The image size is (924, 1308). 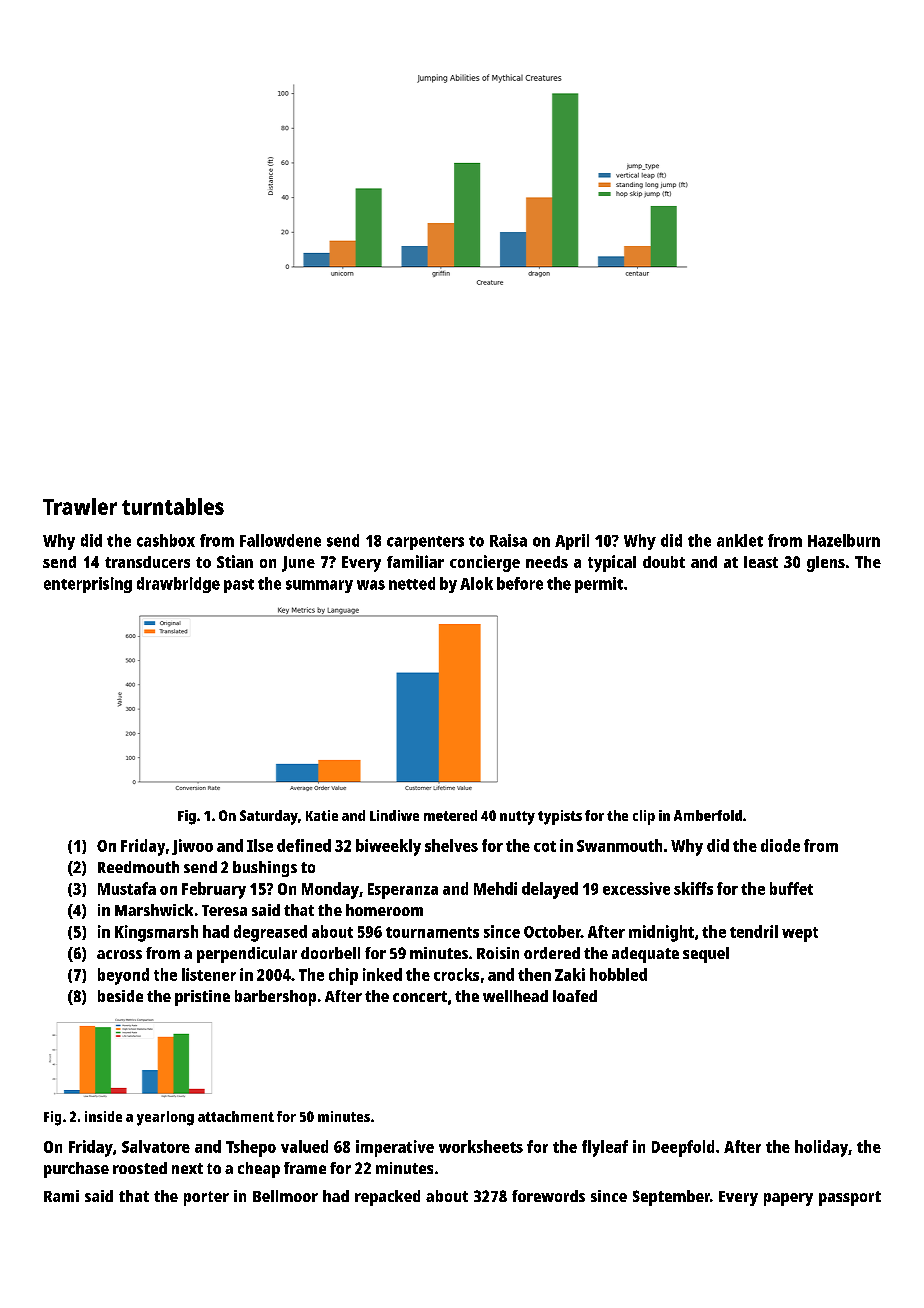 I want to click on Teresa, so click(x=224, y=910).
